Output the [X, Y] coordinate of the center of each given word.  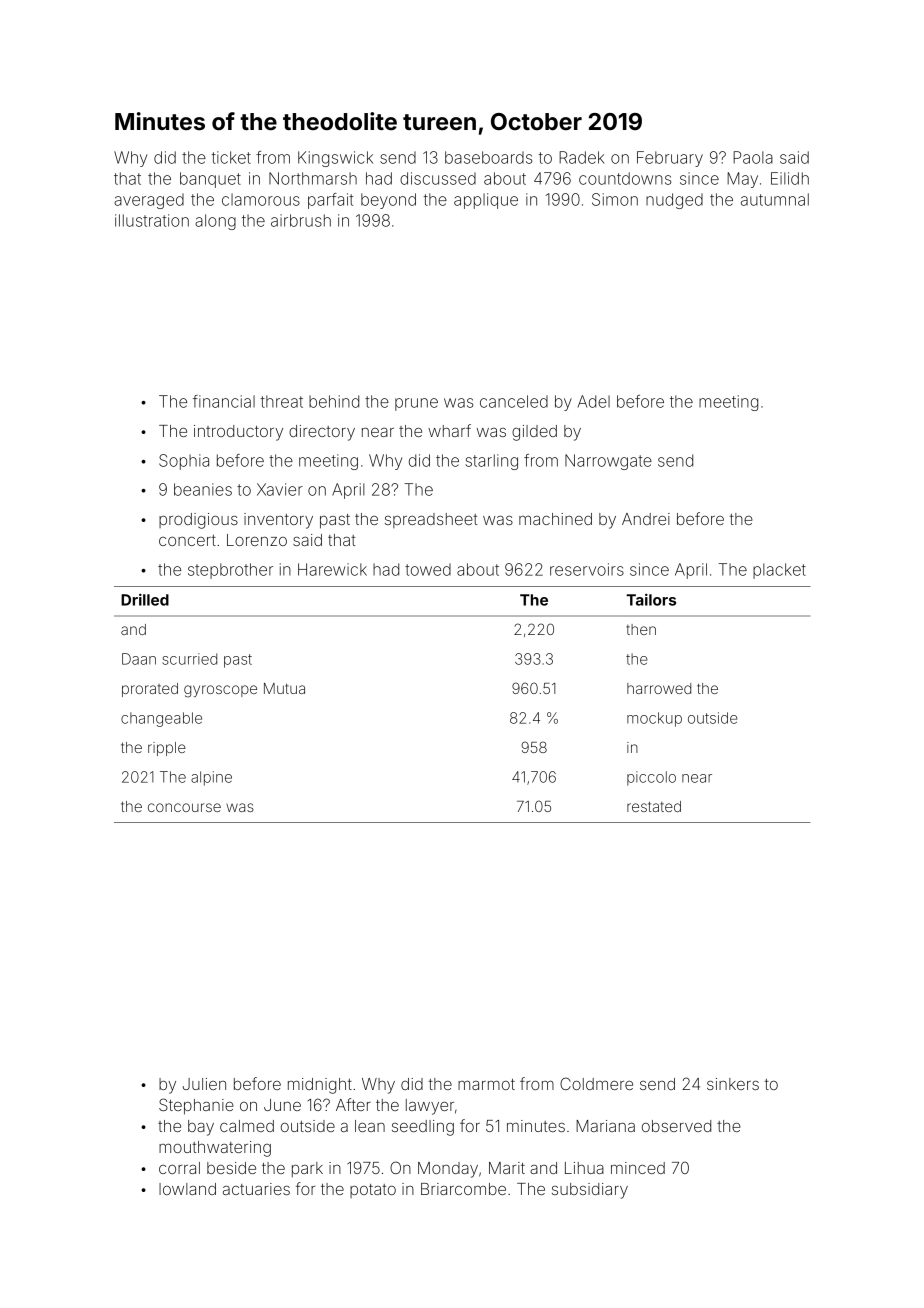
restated [654, 806]
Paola [753, 157]
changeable [161, 719]
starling [491, 462]
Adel [594, 401]
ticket [231, 157]
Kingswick [335, 159]
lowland [187, 1189]
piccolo [651, 778]
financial [224, 401]
